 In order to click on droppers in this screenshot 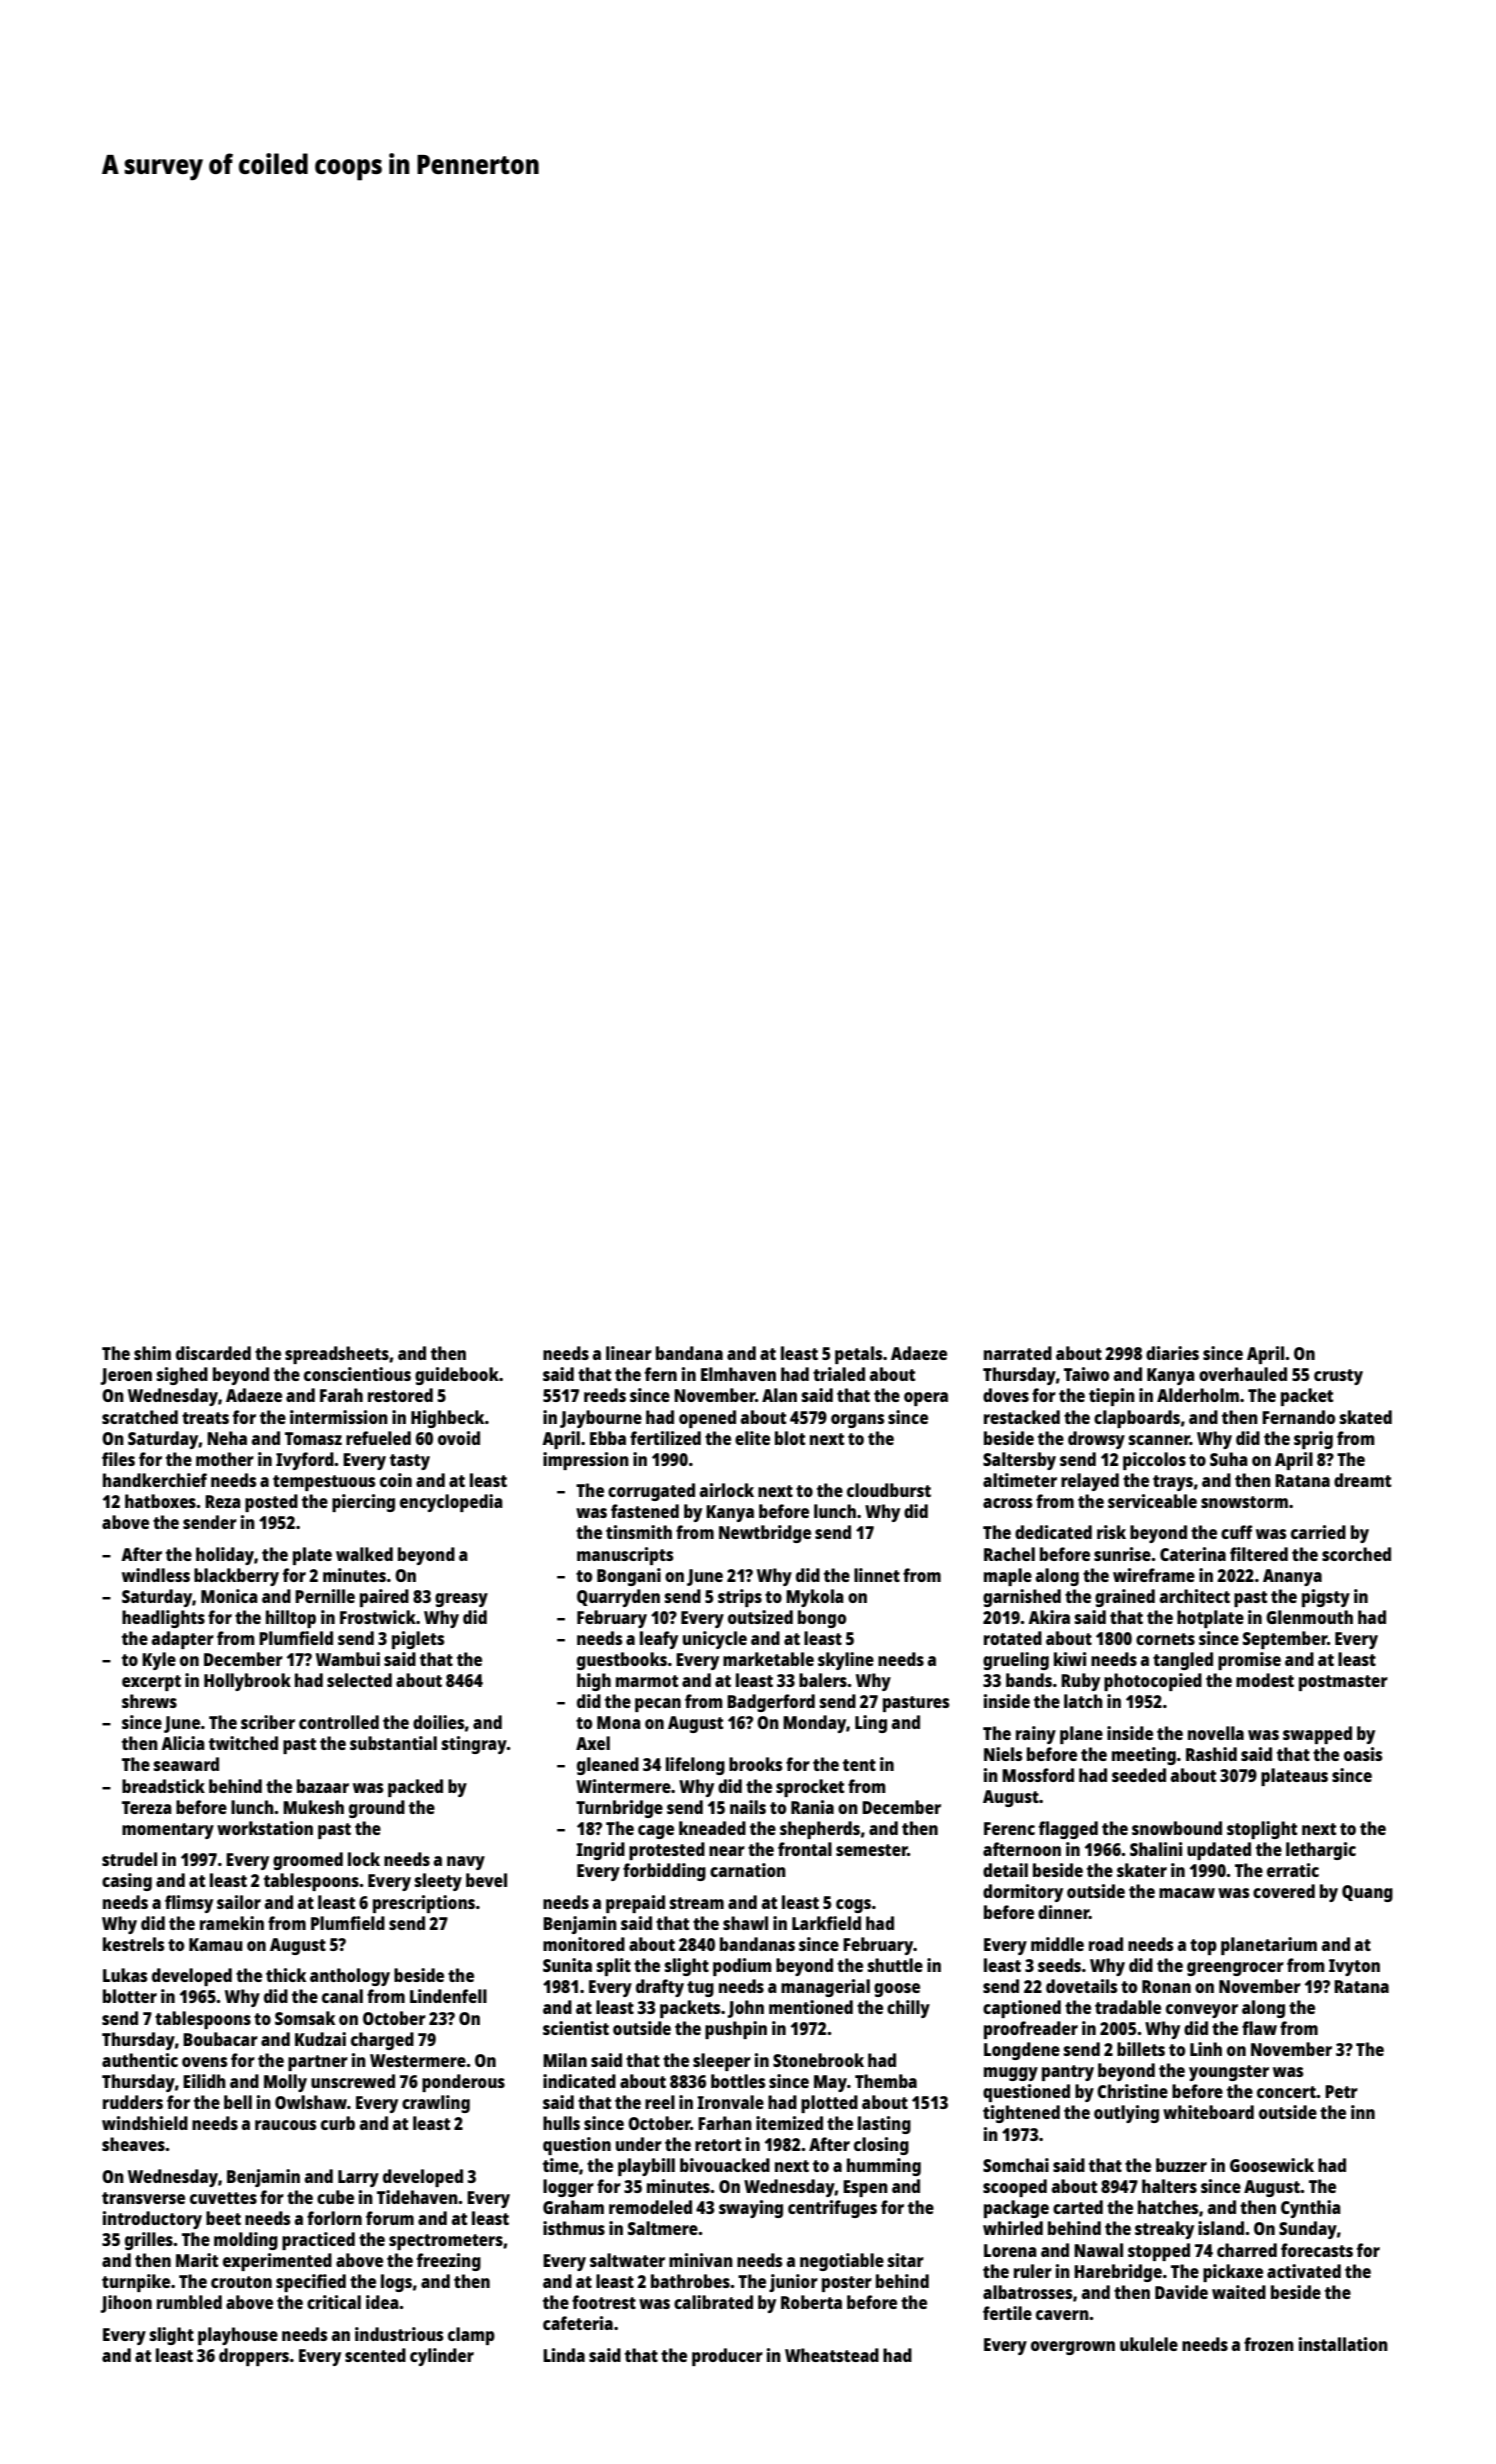, I will do `click(254, 2357)`.
